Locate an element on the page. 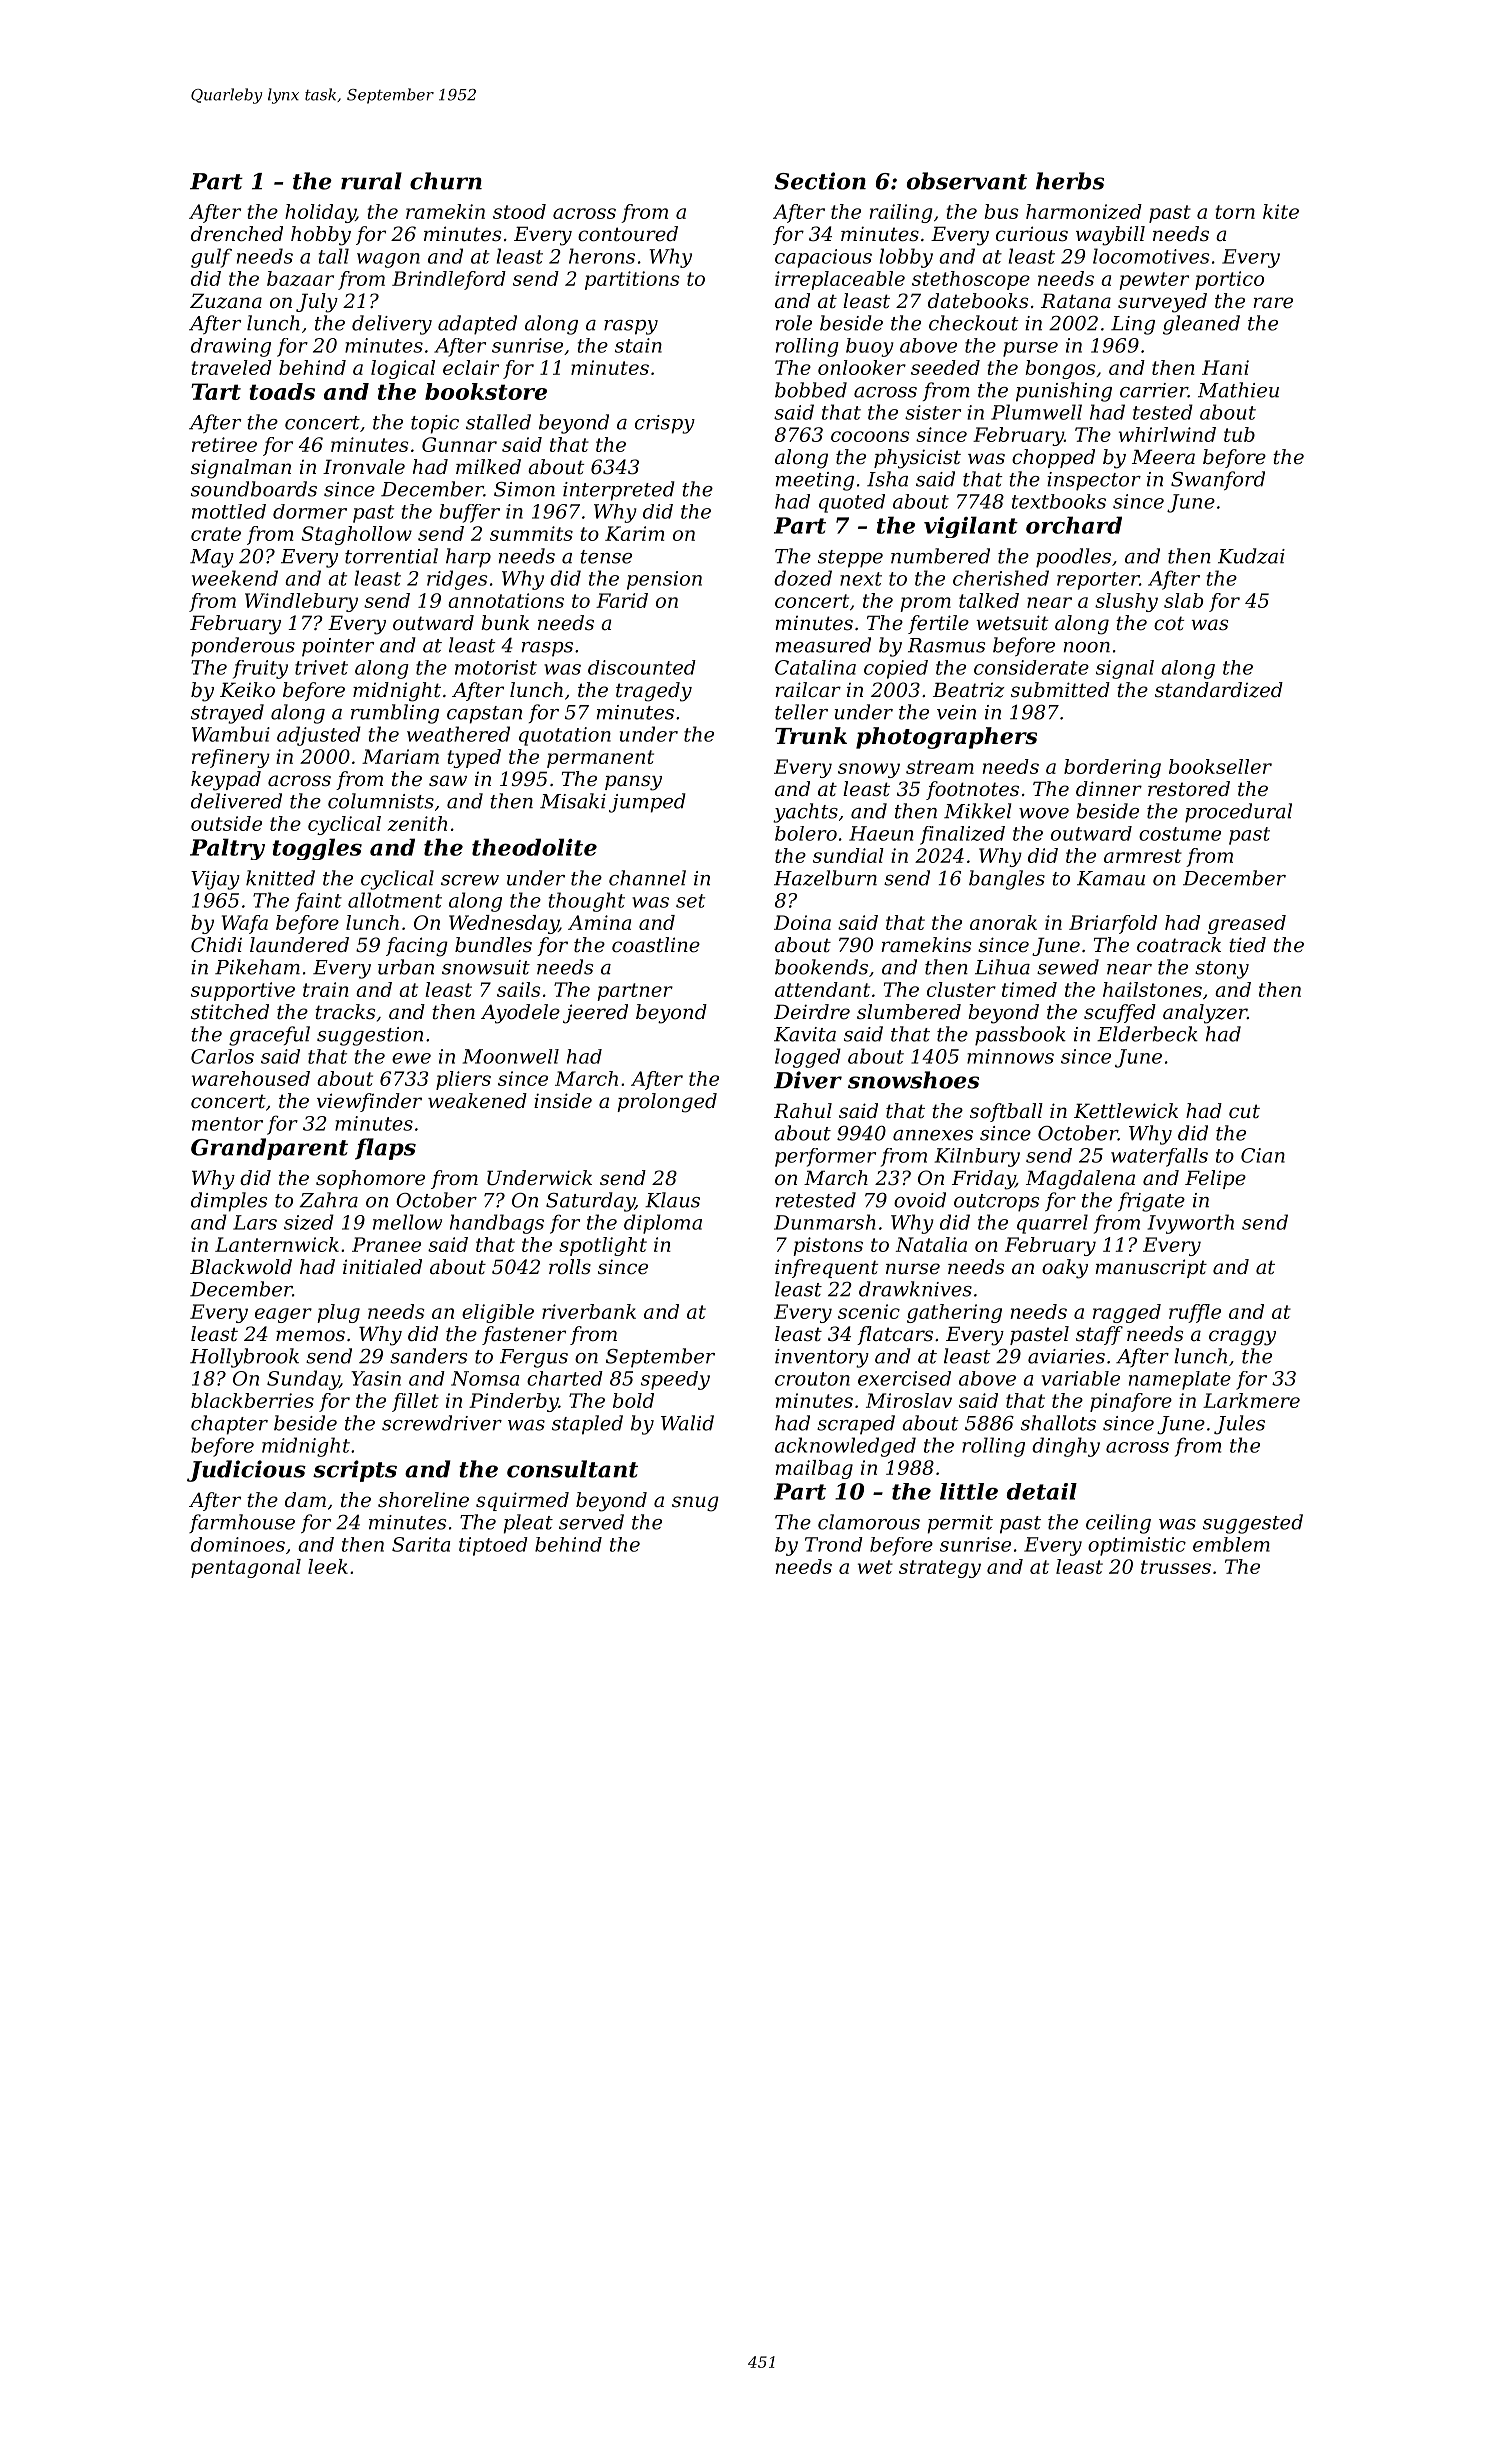 Image resolution: width=1496 pixels, height=2464 pixels. strayed is located at coordinates (227, 714).
